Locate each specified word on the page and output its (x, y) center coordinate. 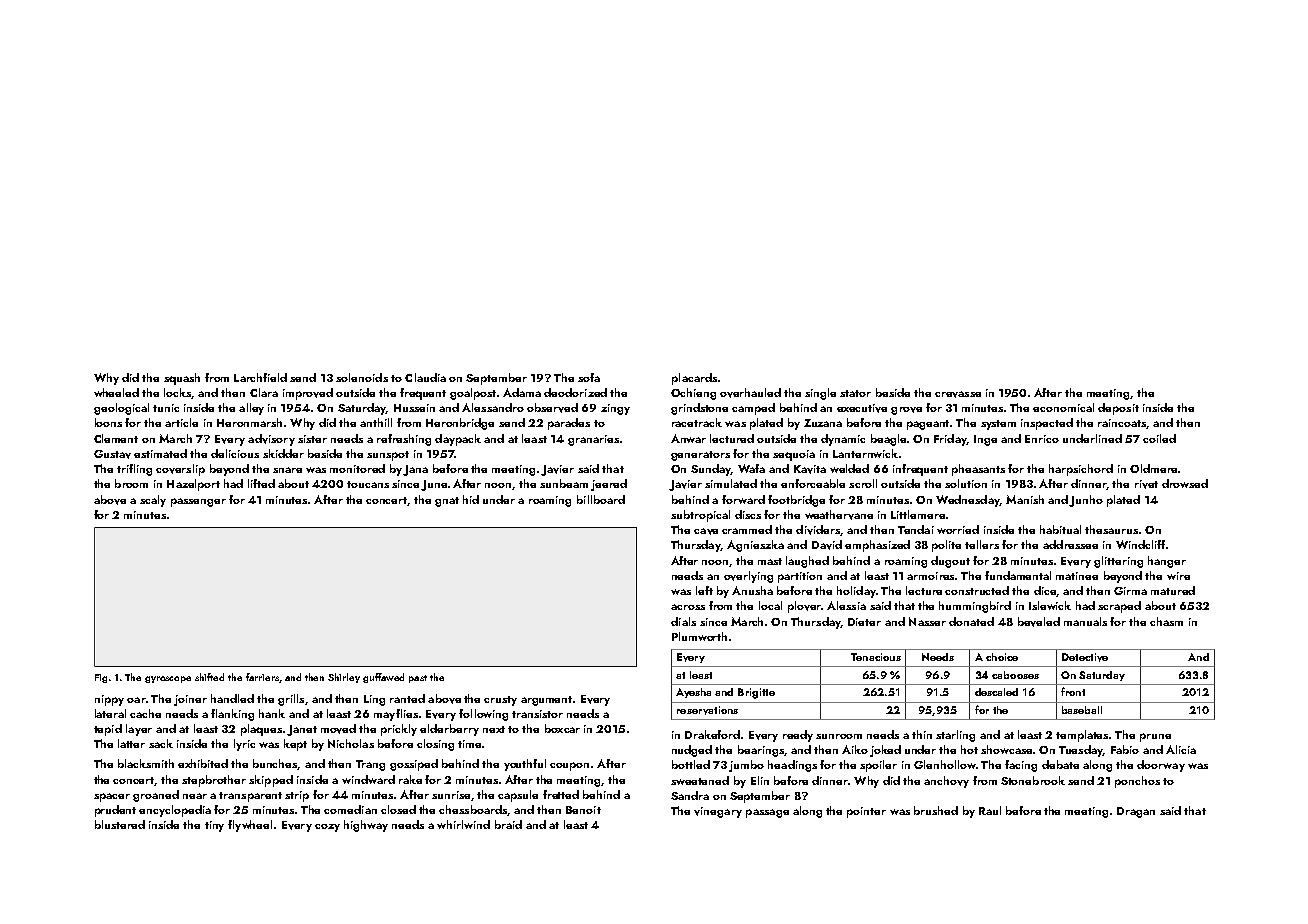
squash (182, 379)
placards (694, 379)
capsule (518, 796)
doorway (1161, 766)
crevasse (958, 394)
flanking (232, 715)
